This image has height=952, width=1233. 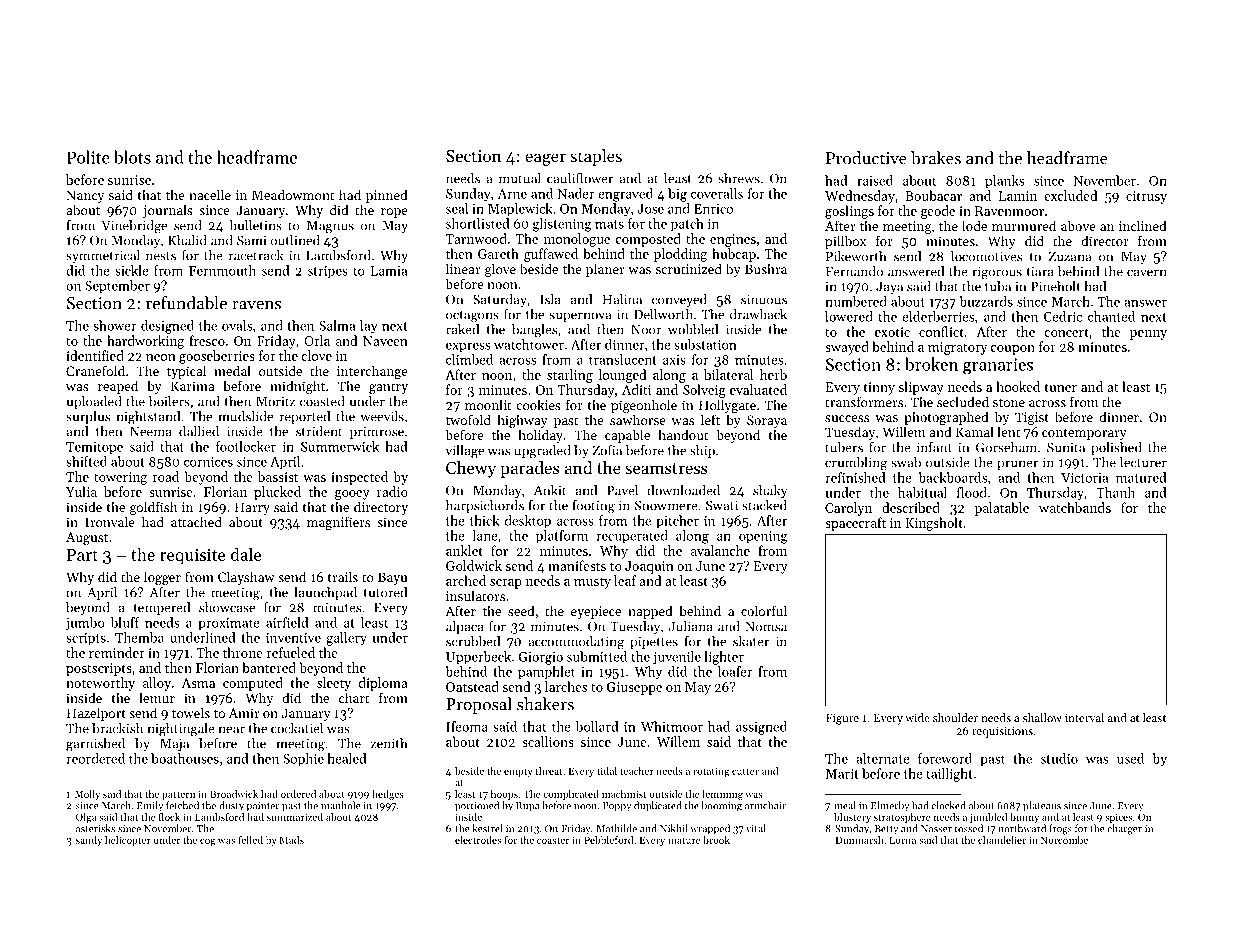 I want to click on slipway, so click(x=921, y=388).
